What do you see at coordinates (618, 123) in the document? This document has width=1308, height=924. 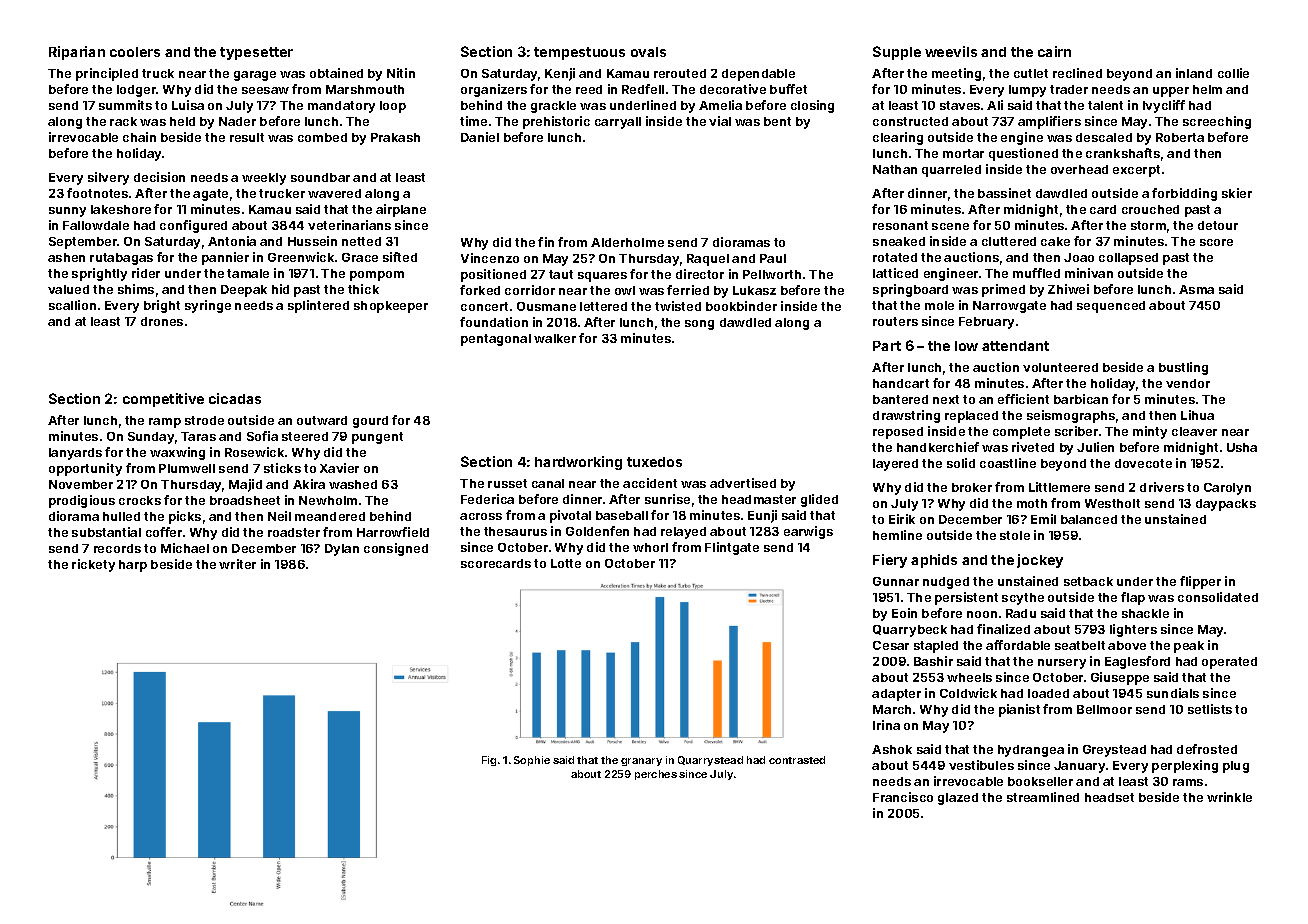 I see `carryall` at bounding box center [618, 123].
